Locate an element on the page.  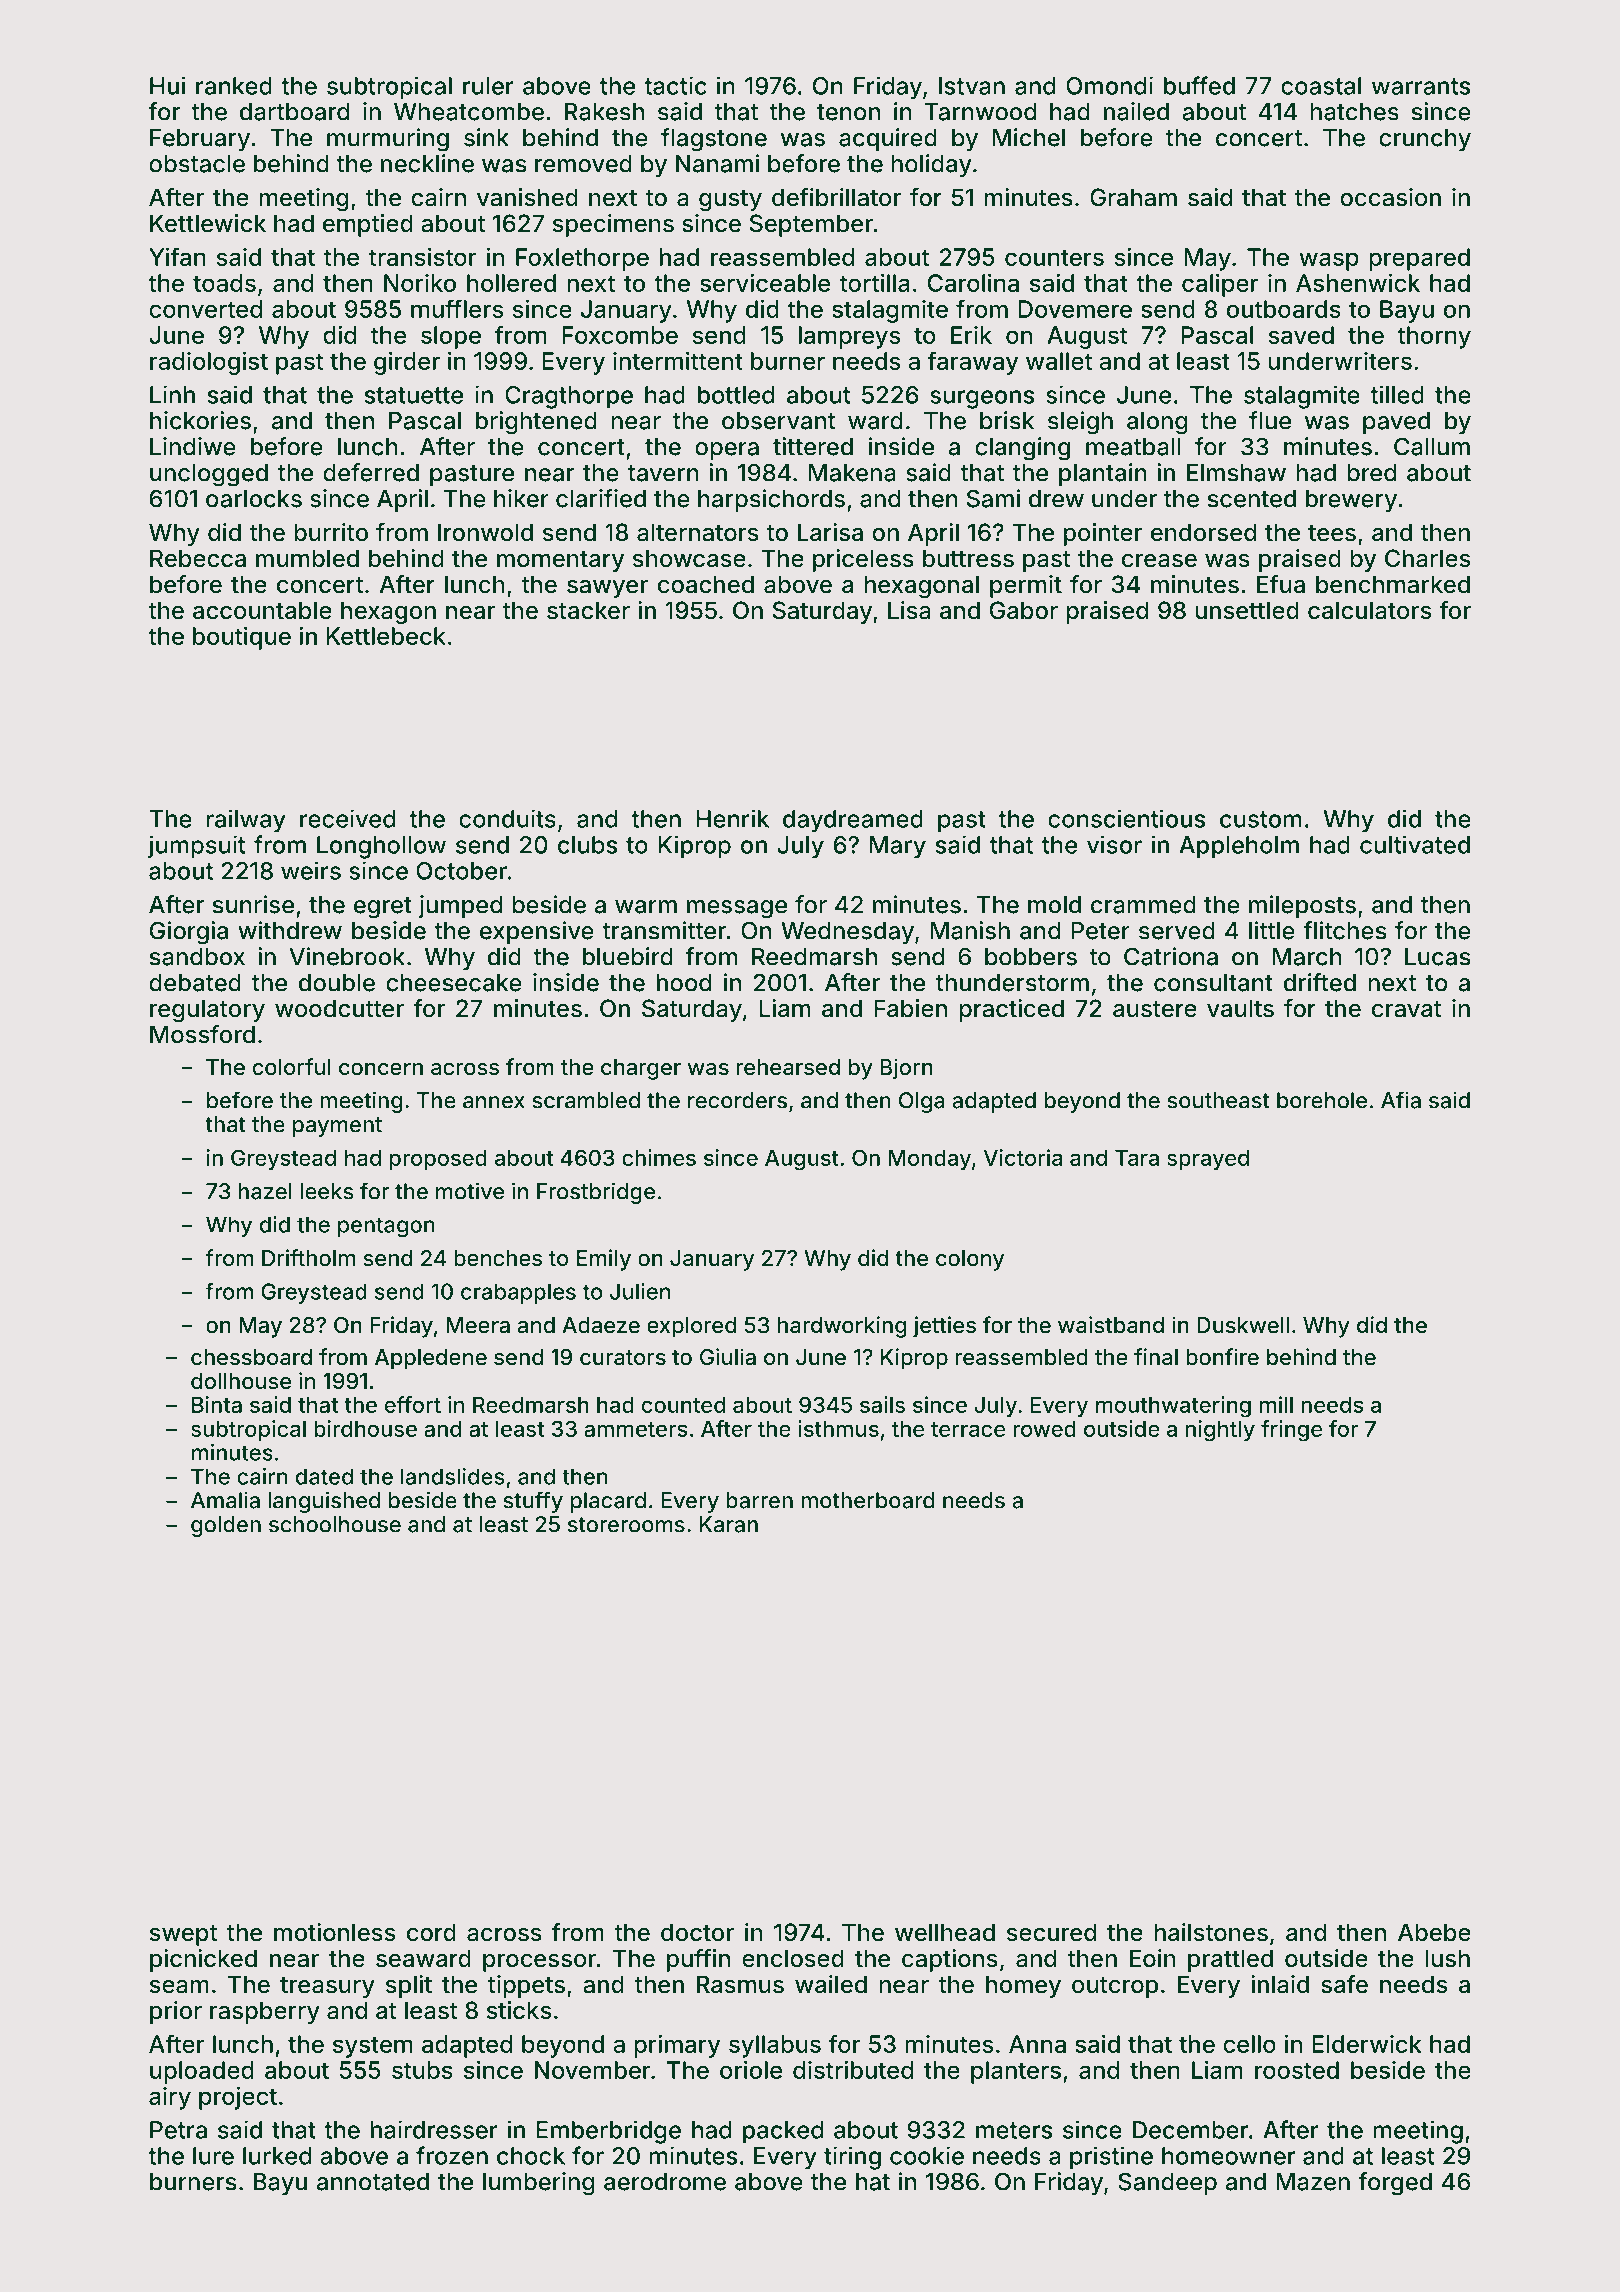
storerooms is located at coordinates (626, 1525).
